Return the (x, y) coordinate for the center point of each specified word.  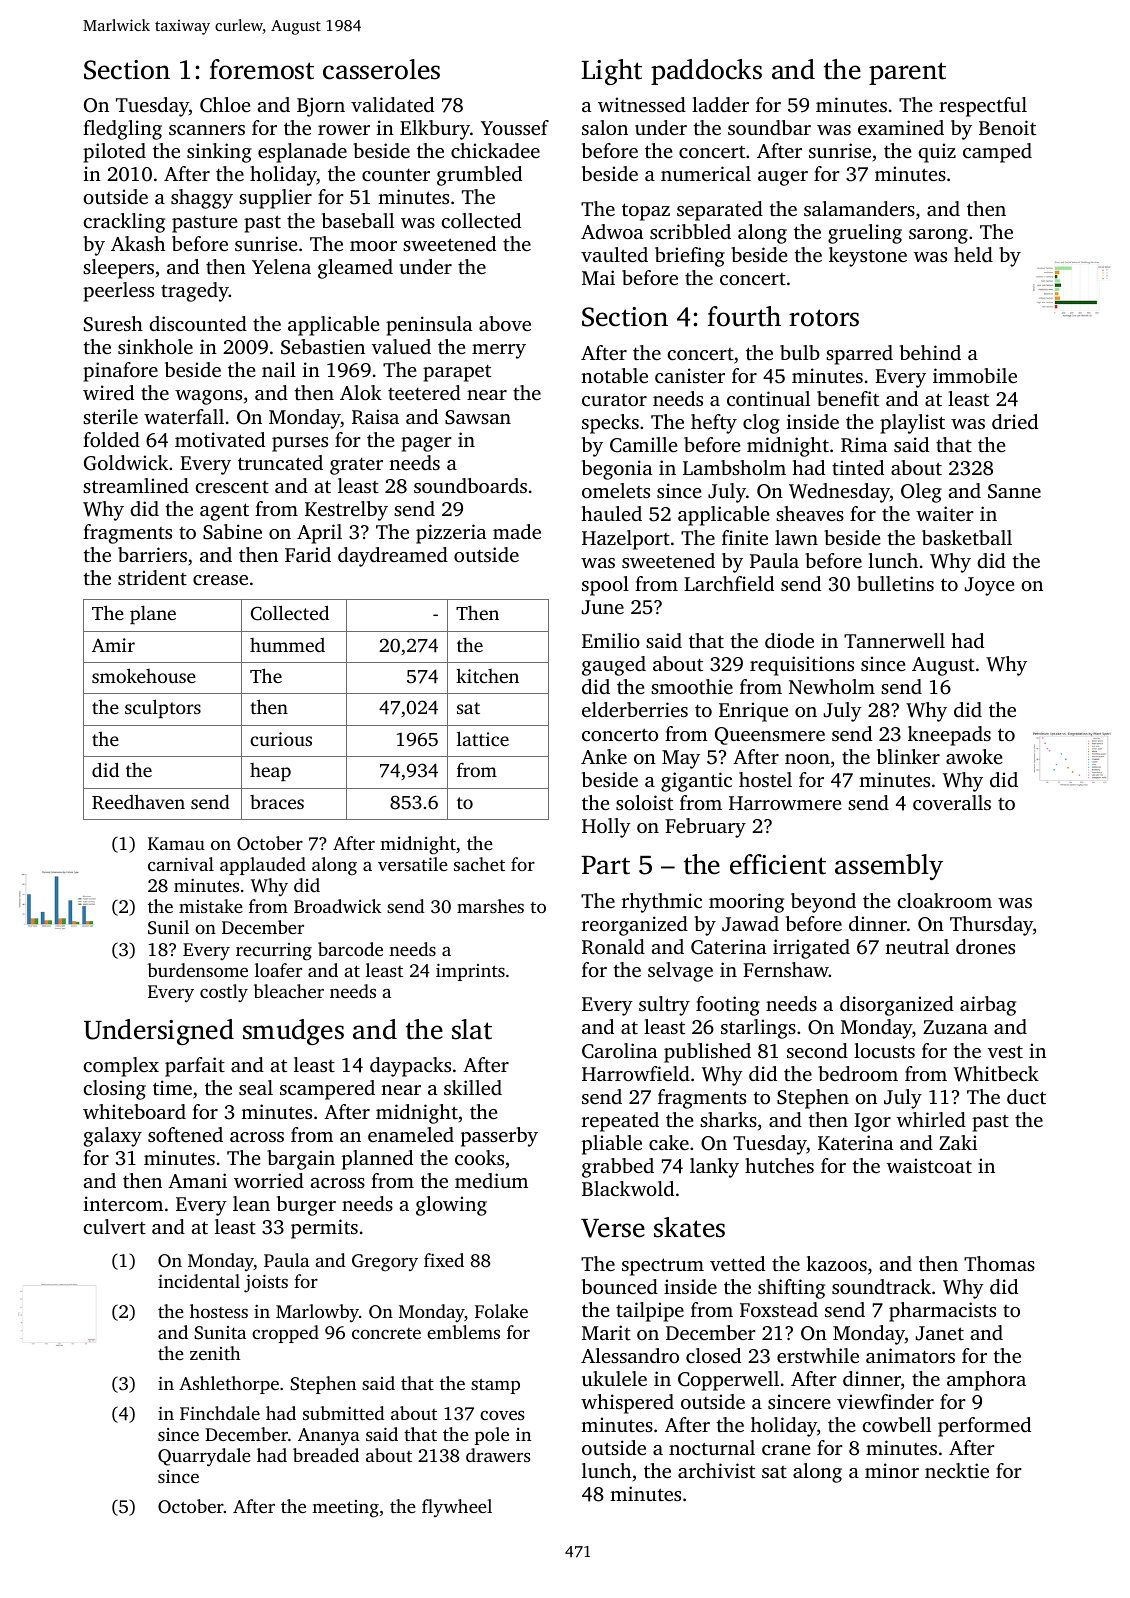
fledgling (122, 130)
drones (985, 946)
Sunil (168, 927)
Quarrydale (204, 1457)
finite (745, 537)
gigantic (696, 782)
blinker (908, 756)
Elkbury (435, 130)
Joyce (990, 586)
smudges (293, 1032)
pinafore (120, 372)
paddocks (706, 72)
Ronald (613, 947)
